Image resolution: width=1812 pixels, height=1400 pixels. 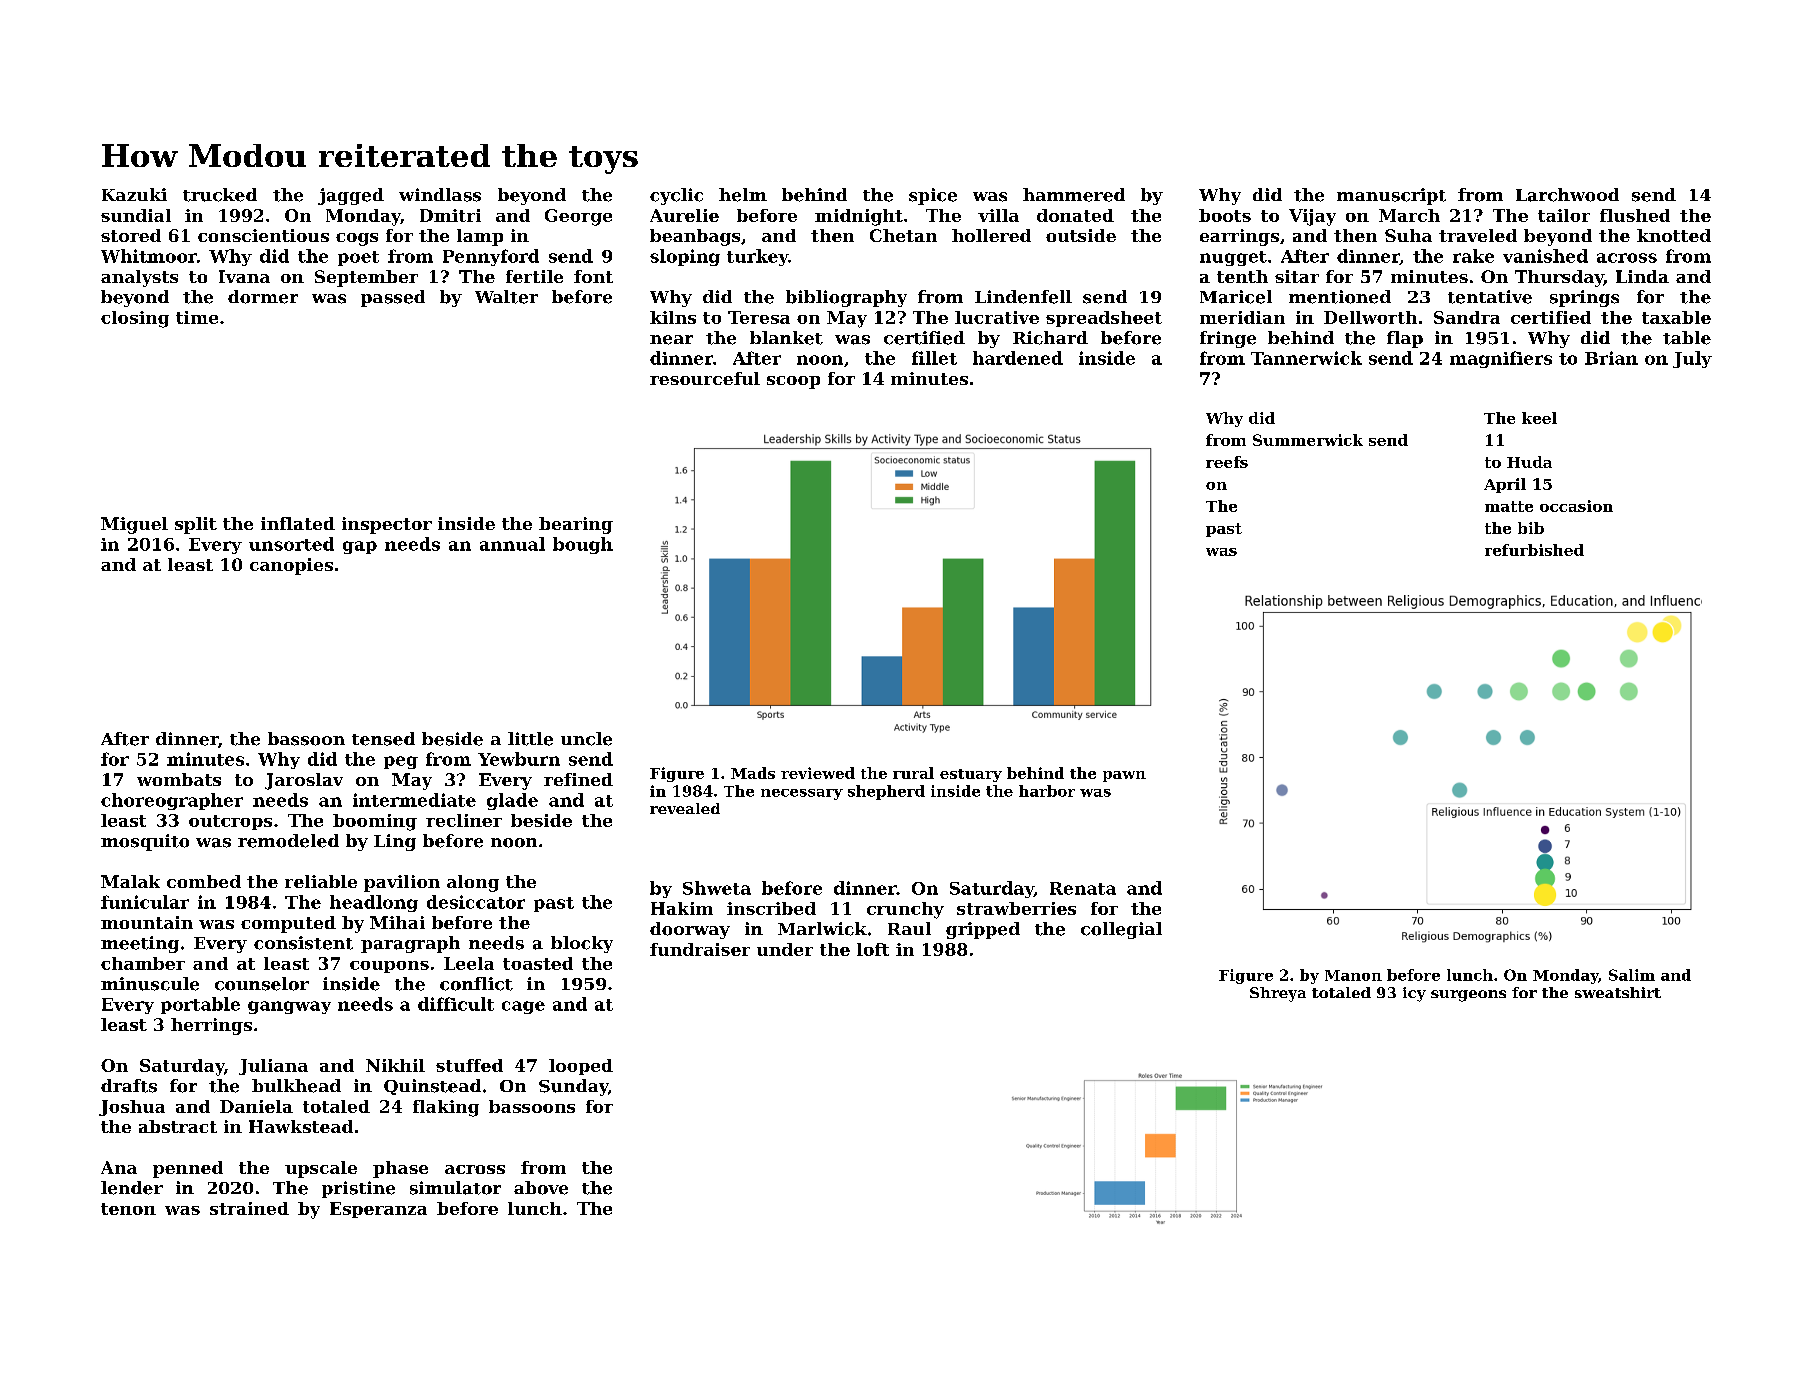 I want to click on gap, so click(x=360, y=547).
